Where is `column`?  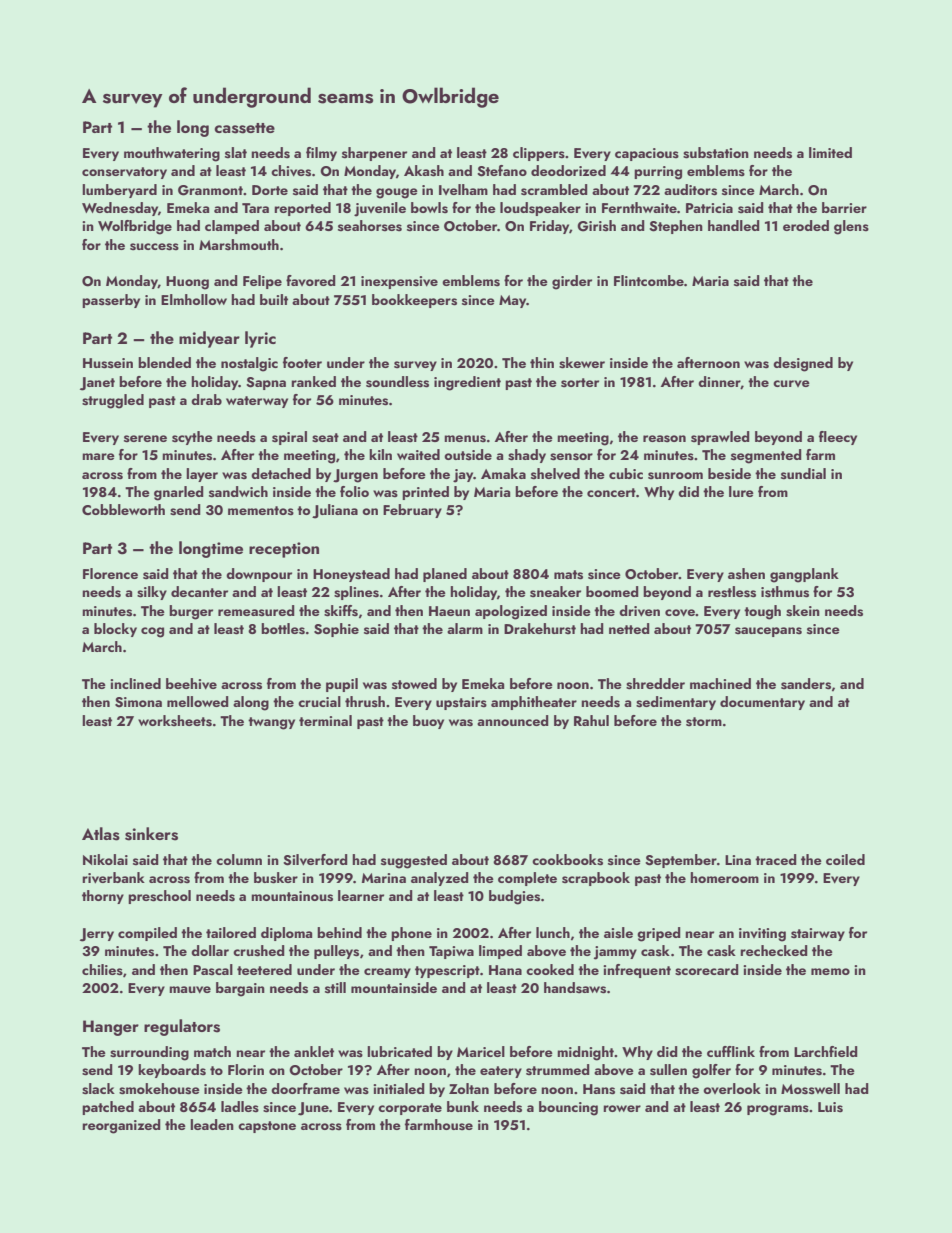 column is located at coordinates (239, 859).
